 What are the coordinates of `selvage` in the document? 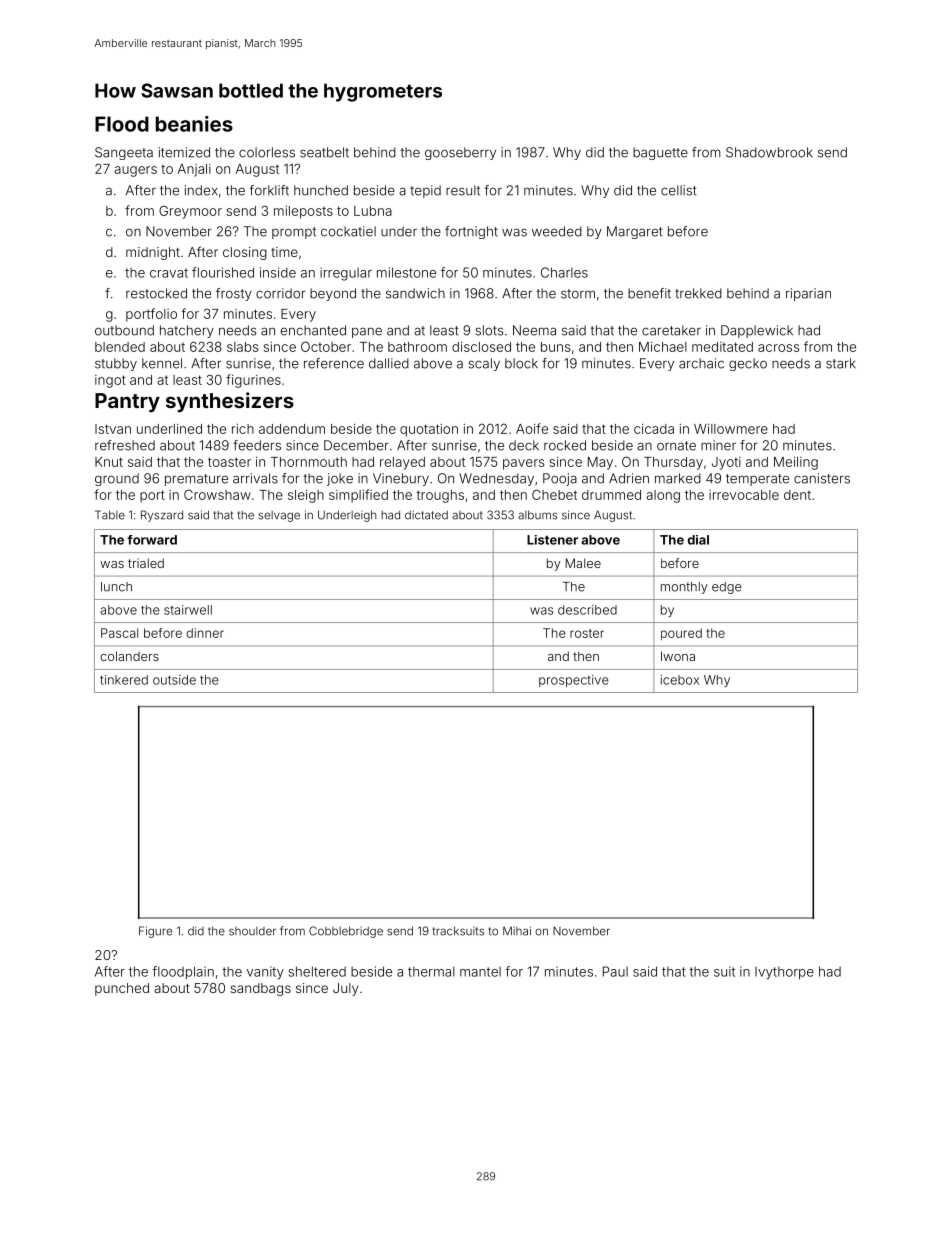 It's located at (279, 516).
